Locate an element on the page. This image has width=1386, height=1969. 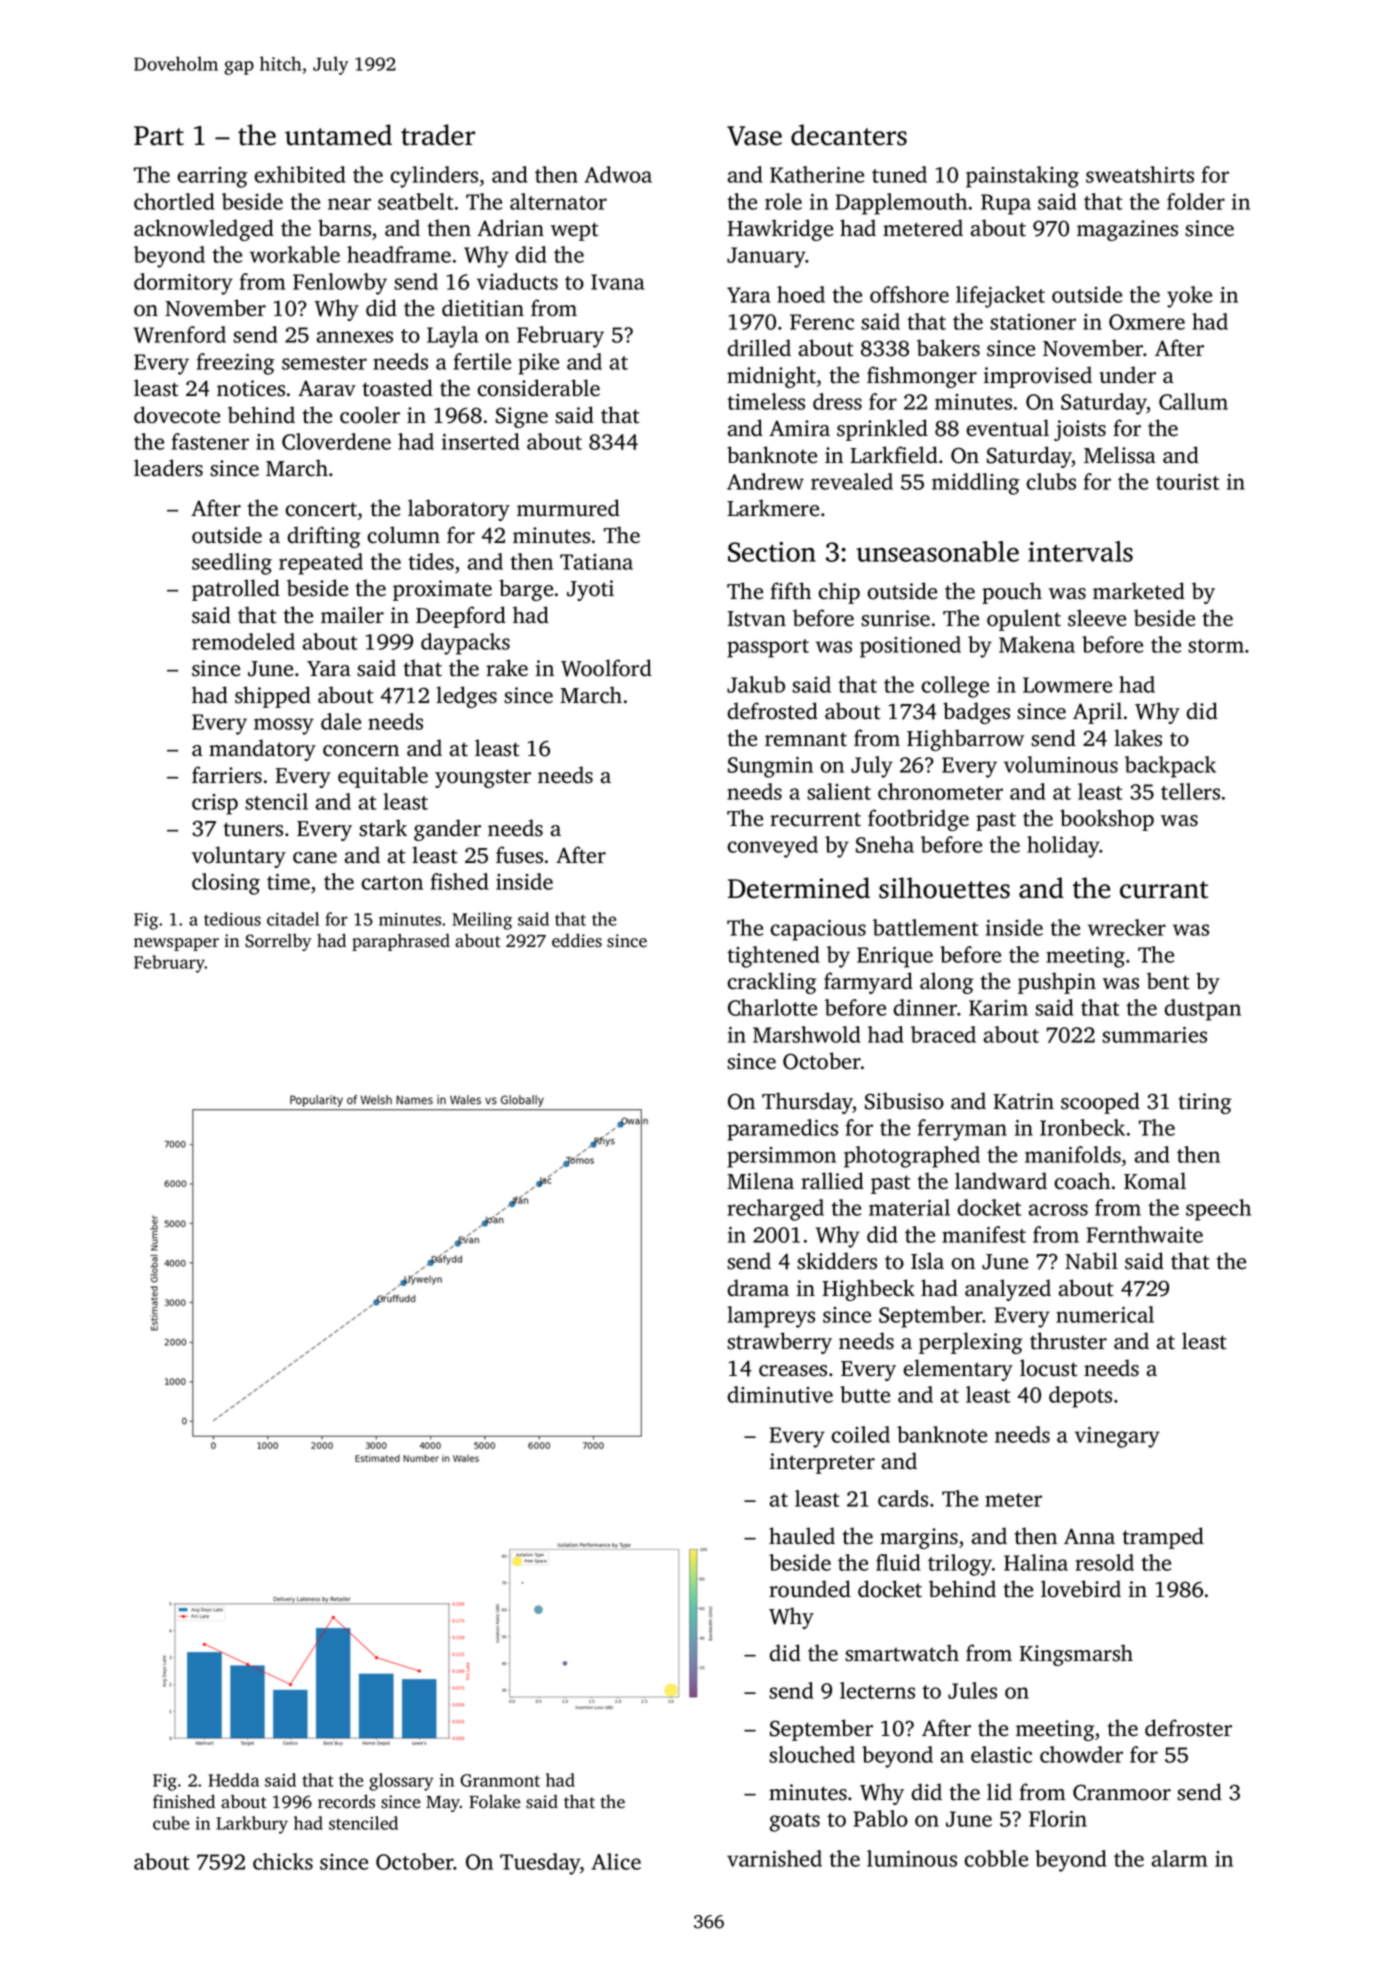
headframe is located at coordinates (399, 254).
